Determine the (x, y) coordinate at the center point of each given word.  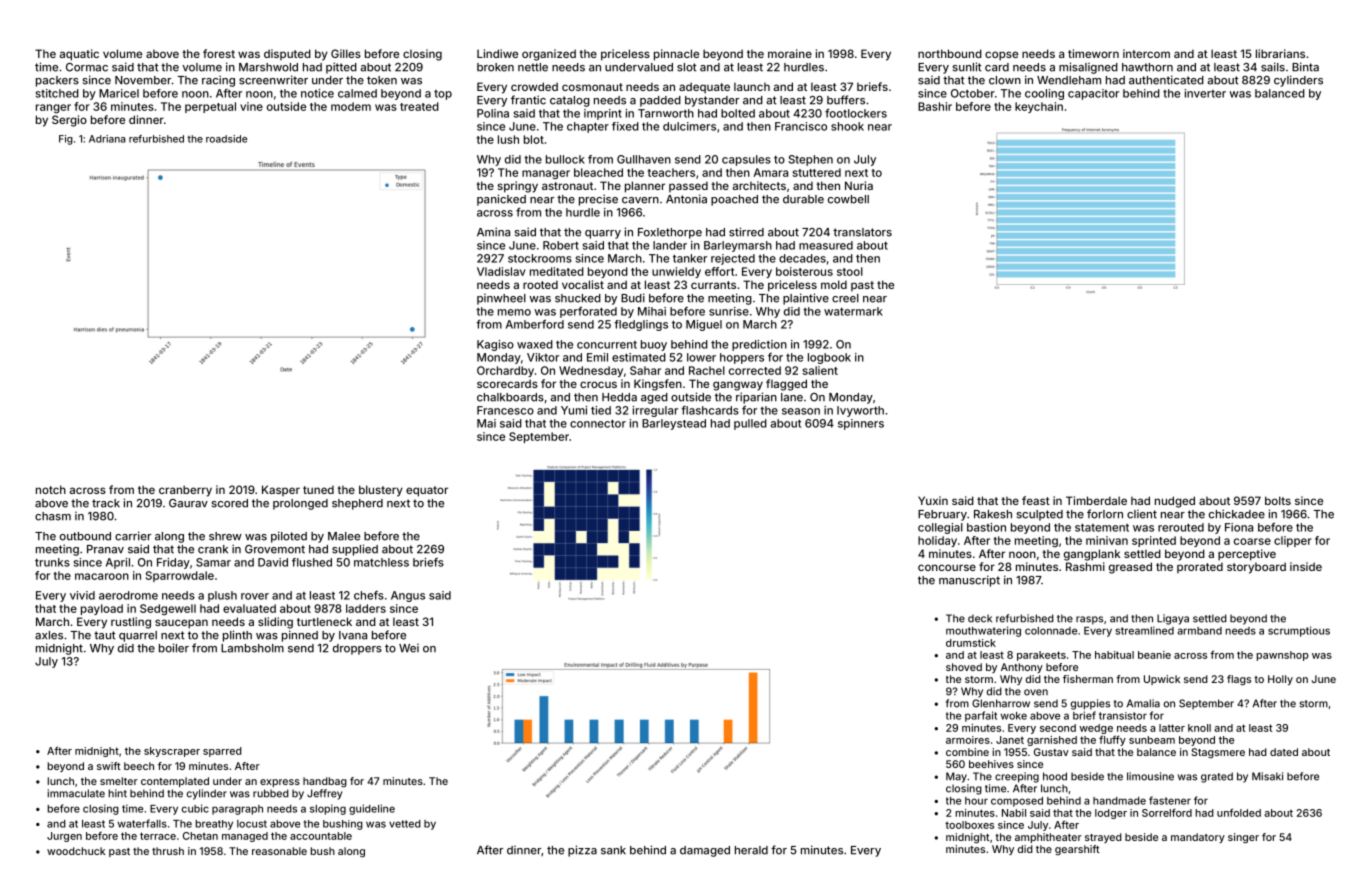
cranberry (185, 491)
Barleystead (674, 424)
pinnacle (676, 55)
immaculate (76, 793)
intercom (1146, 53)
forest (219, 53)
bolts (1278, 500)
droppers (357, 649)
